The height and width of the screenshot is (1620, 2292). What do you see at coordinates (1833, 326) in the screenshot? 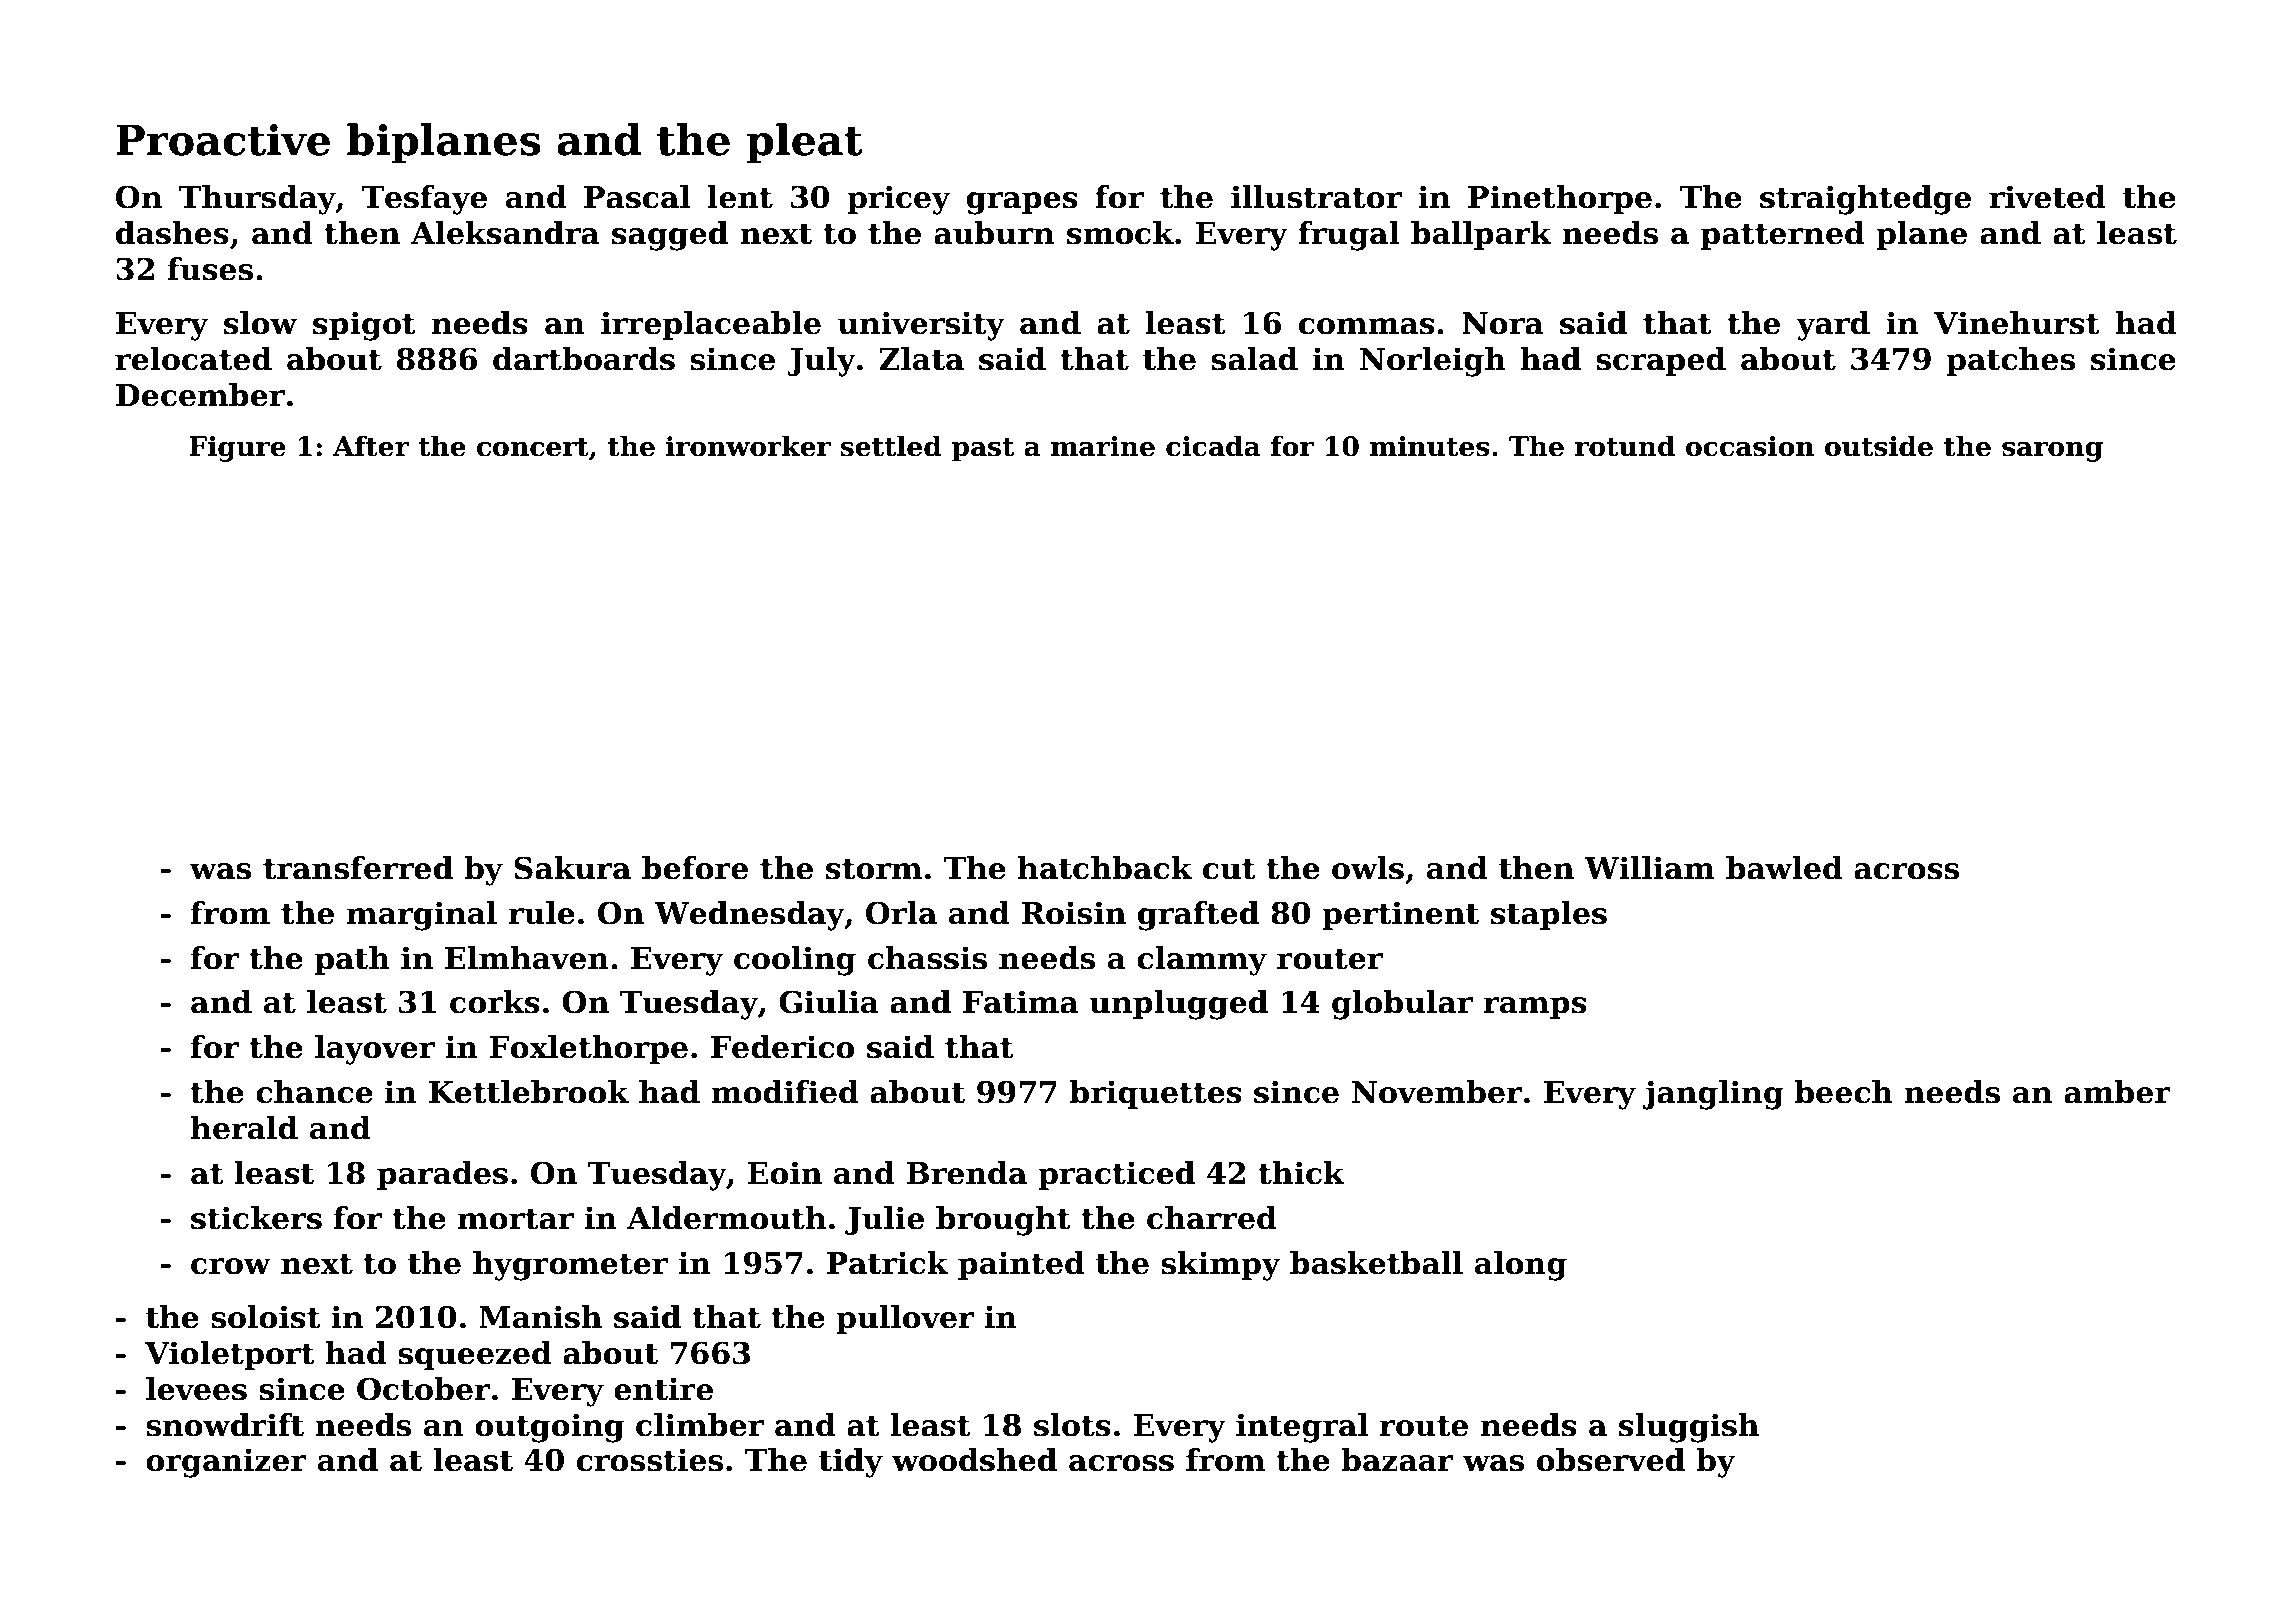
I see `yard` at bounding box center [1833, 326].
